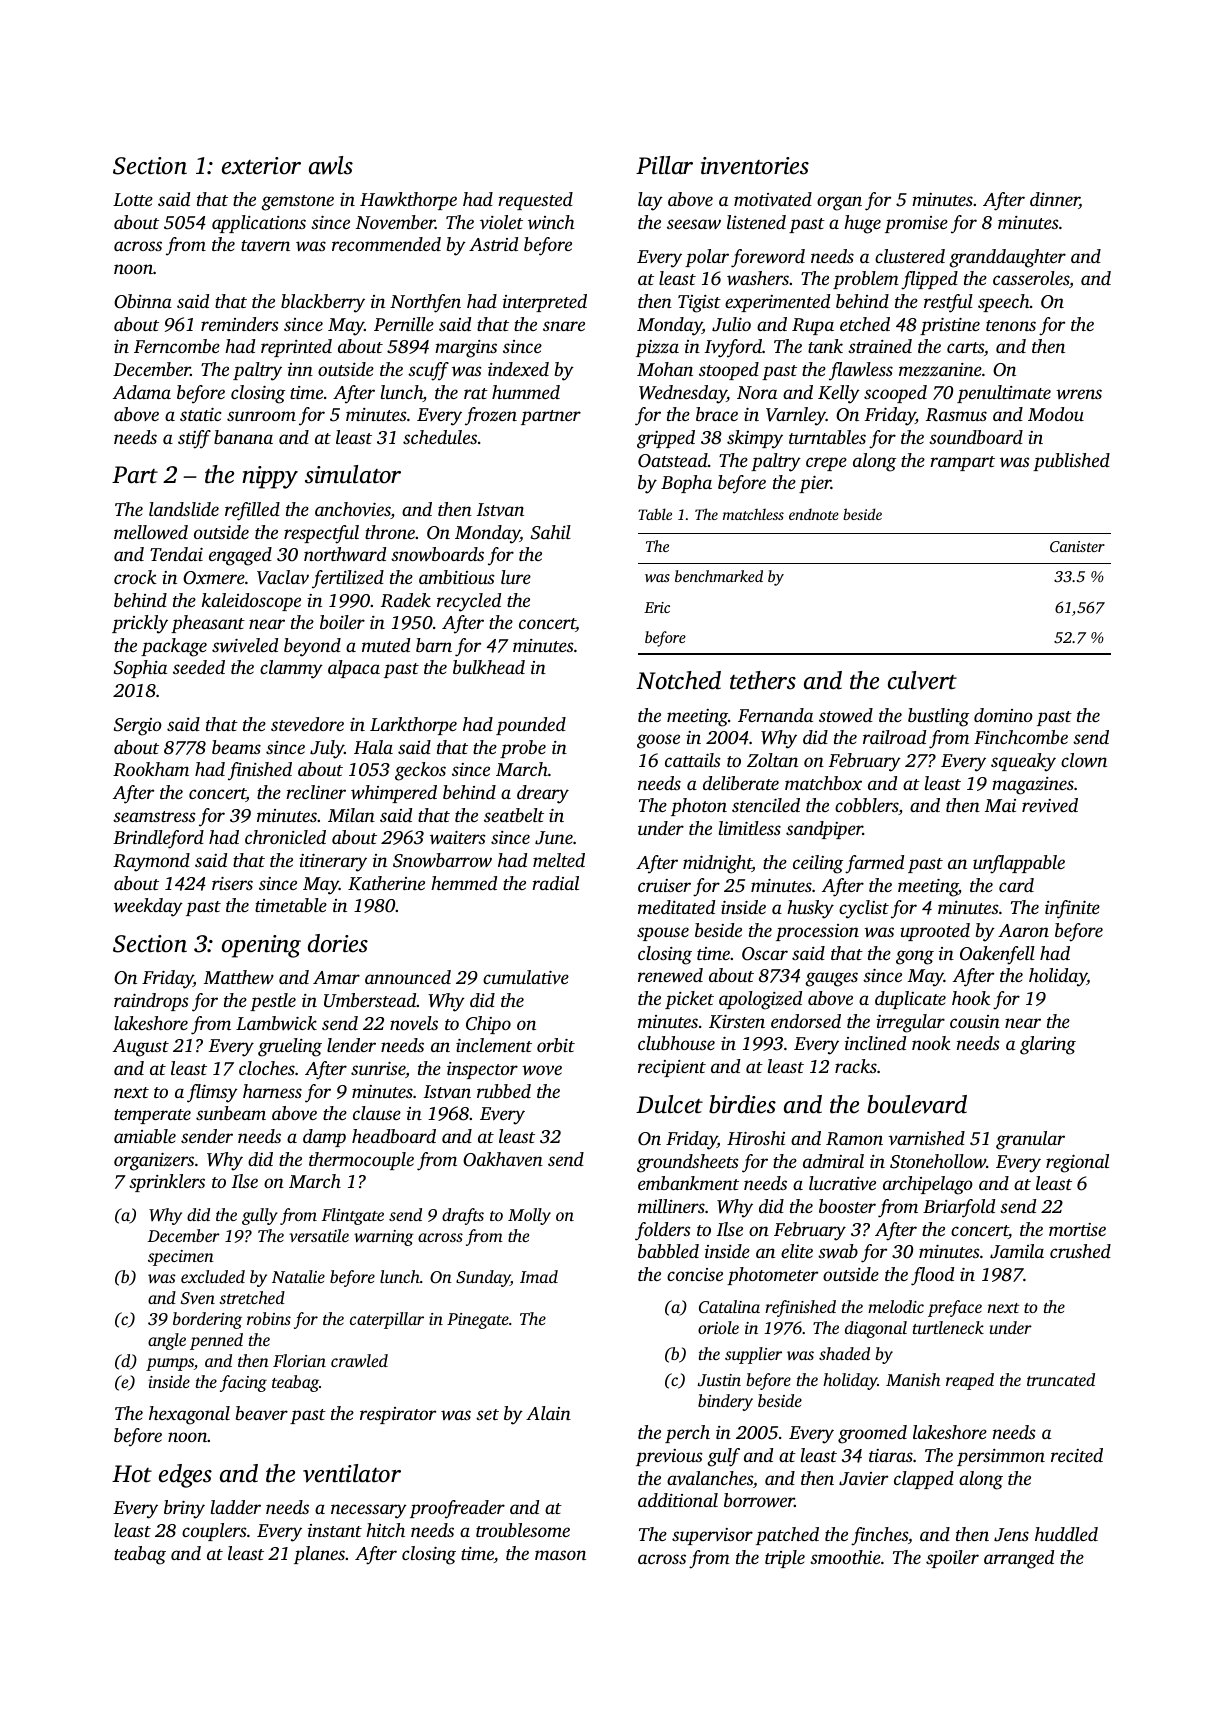  I want to click on granddaughter, so click(1007, 258).
